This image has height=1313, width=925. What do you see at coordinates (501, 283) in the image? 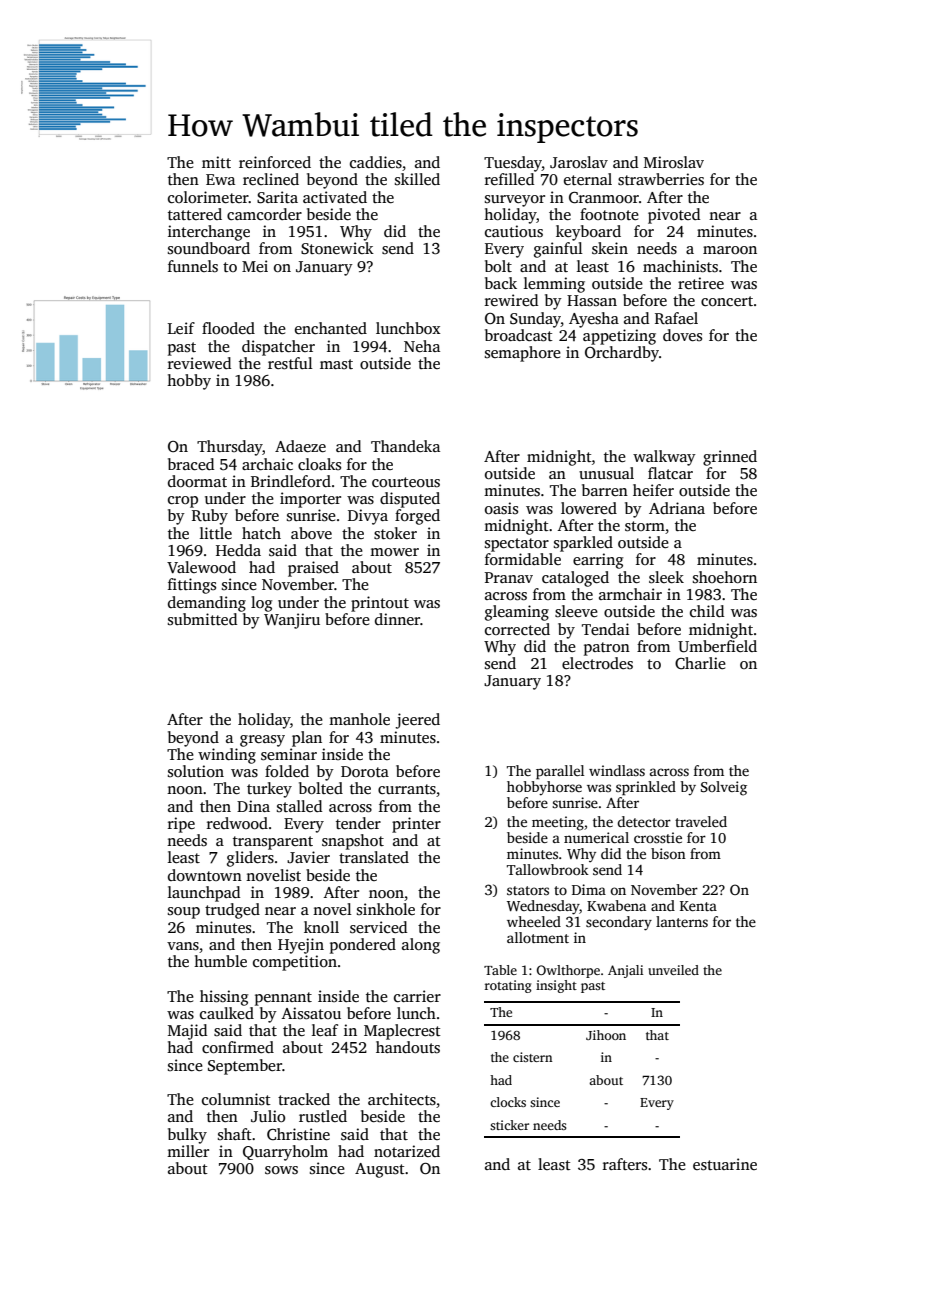
I see `back` at bounding box center [501, 283].
